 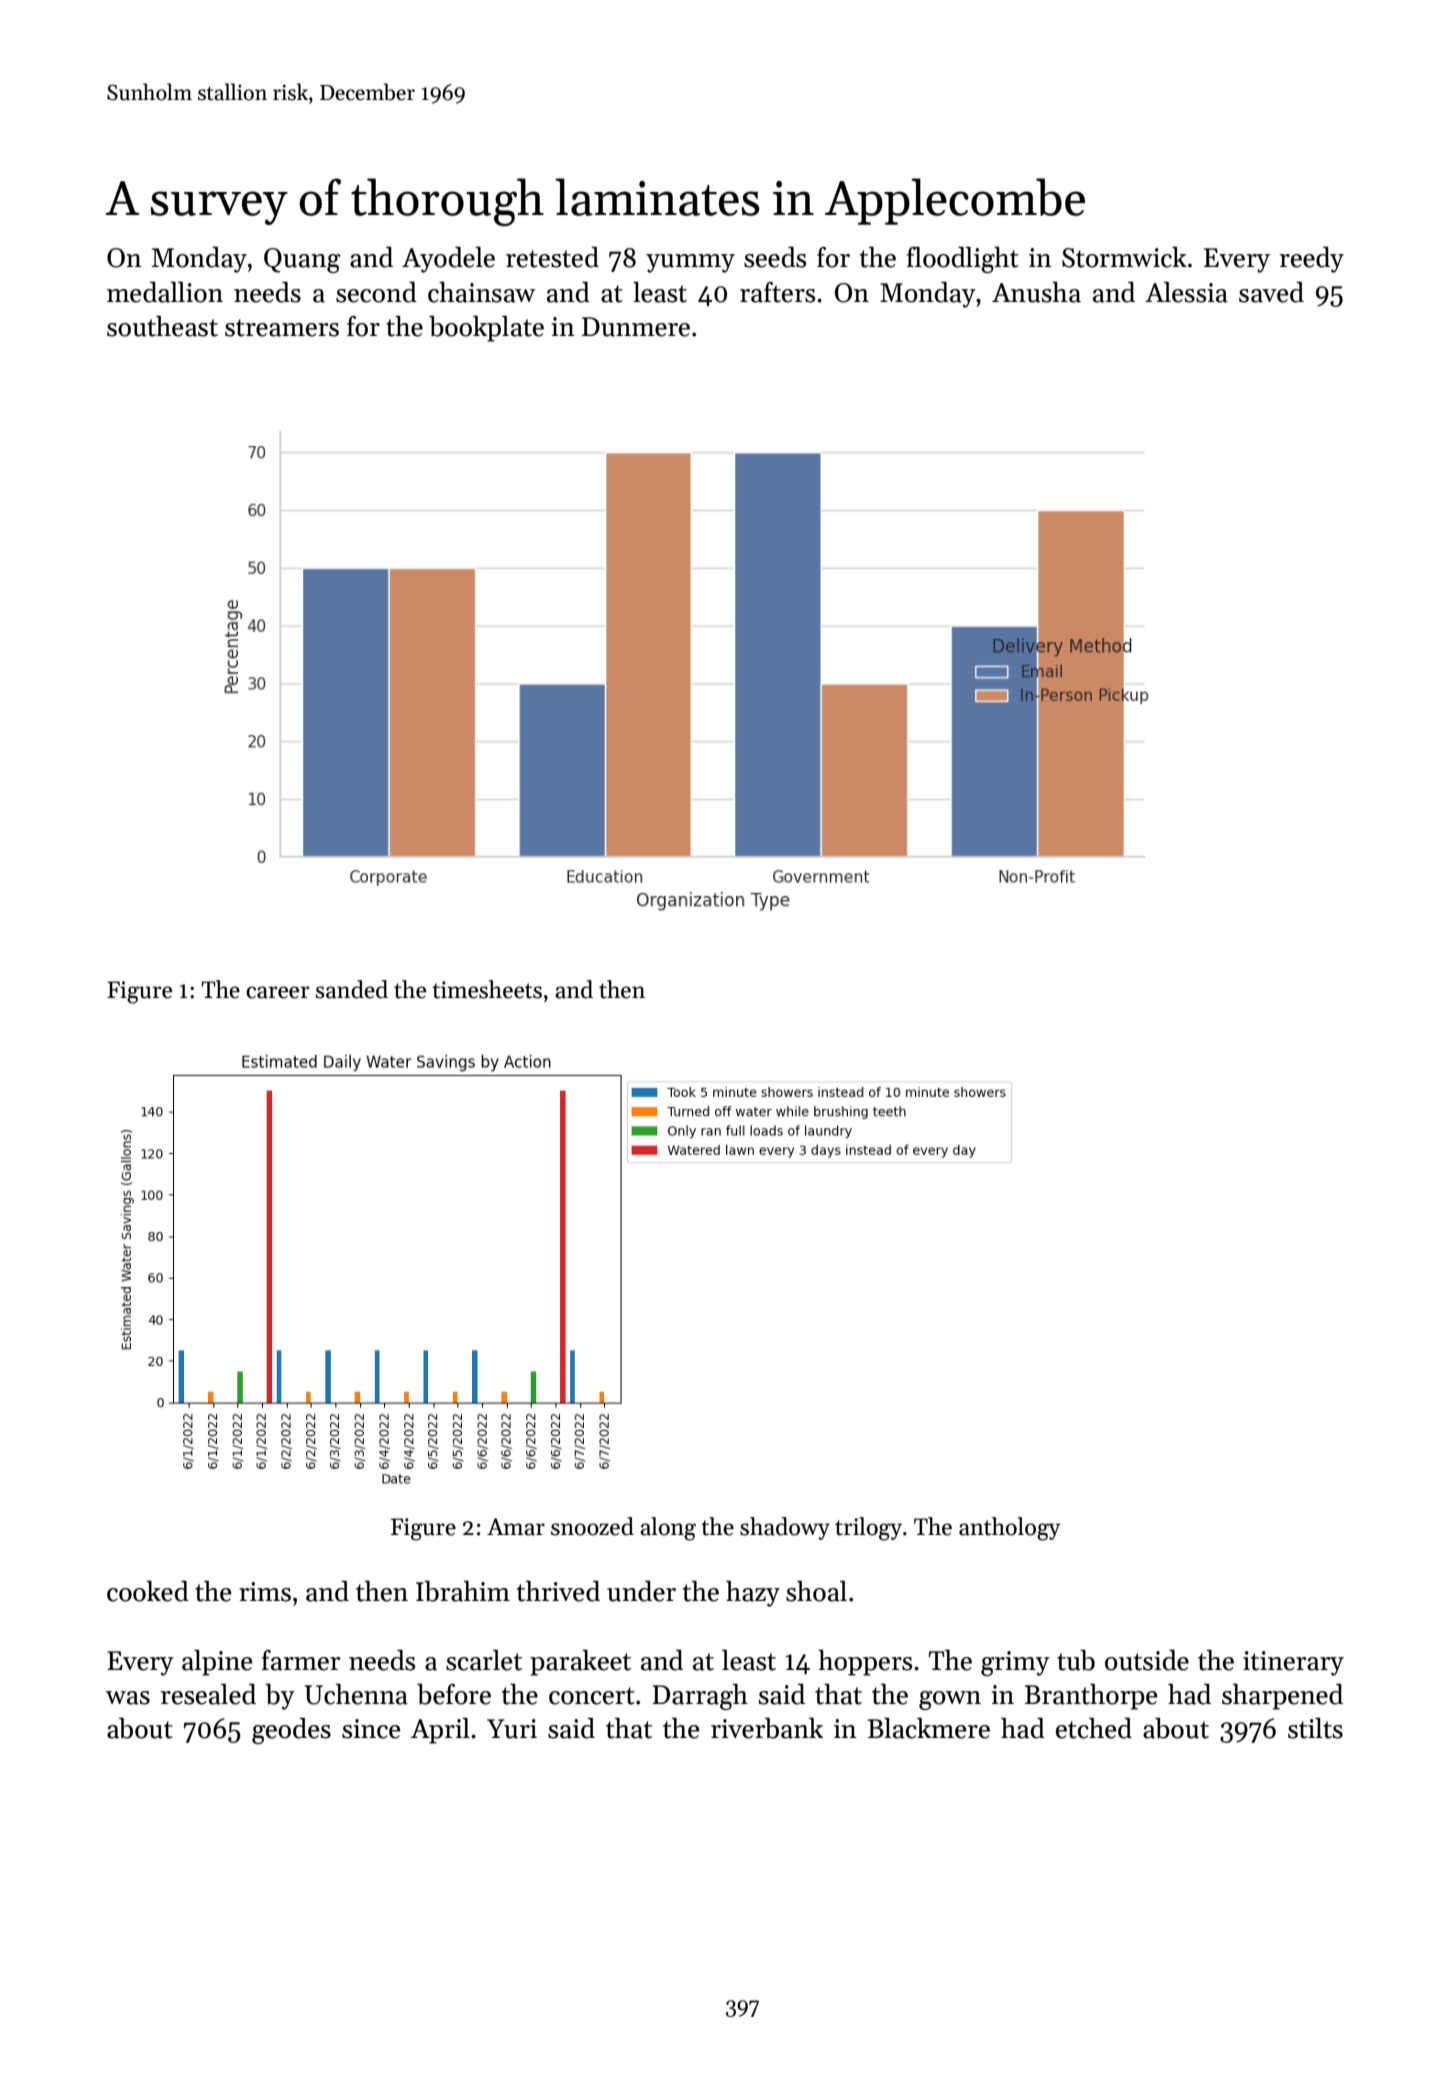 I want to click on was, so click(x=128, y=1698).
